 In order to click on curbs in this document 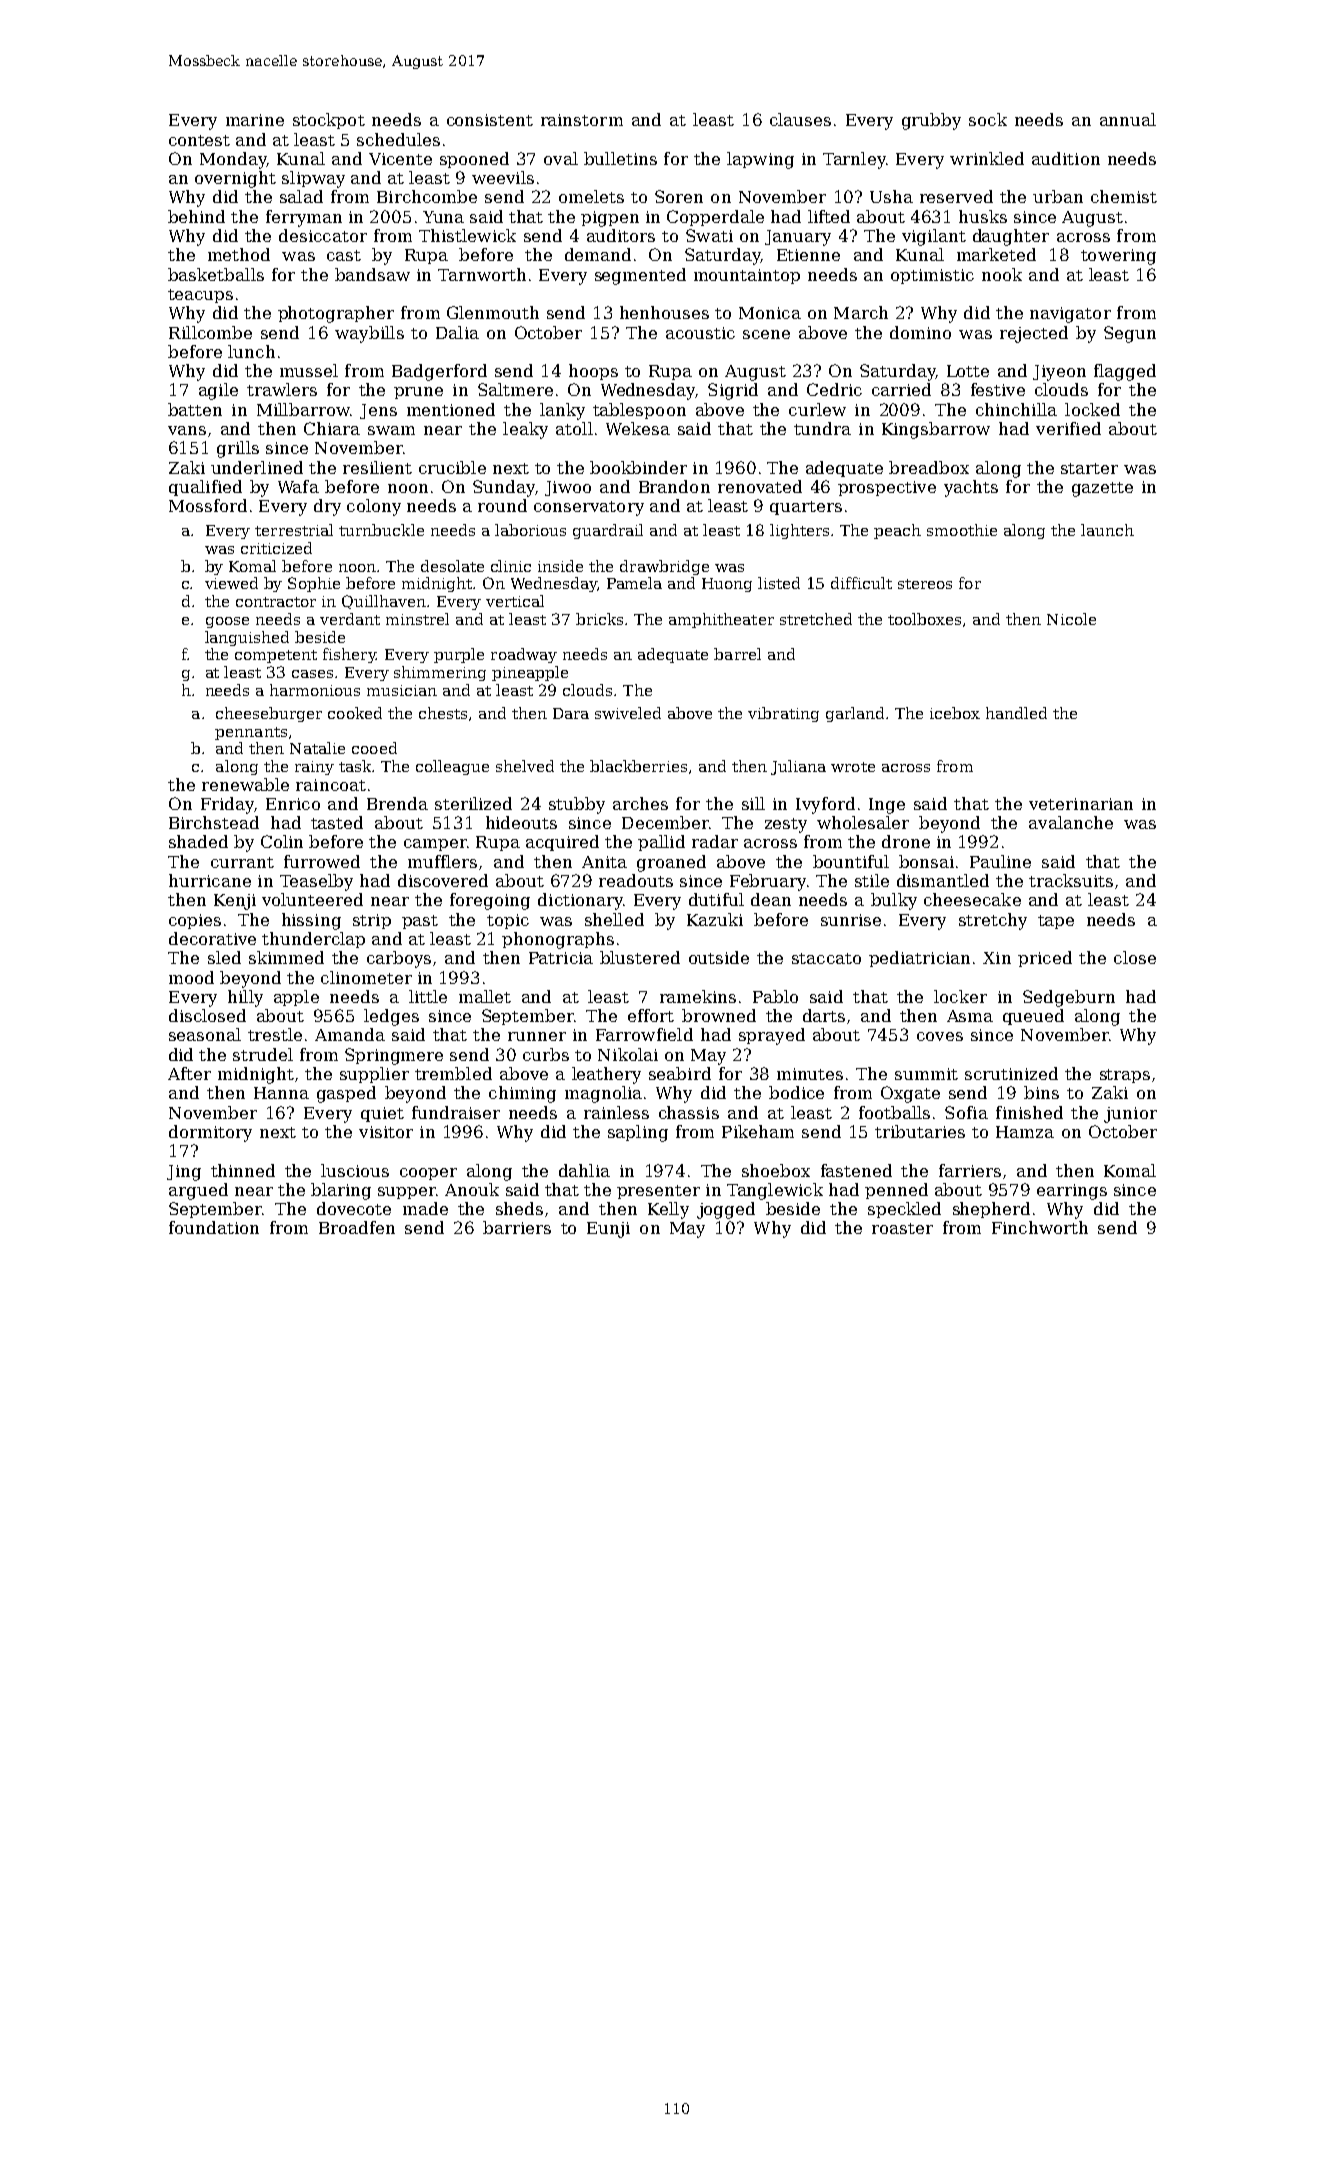, I will do `click(546, 1054)`.
